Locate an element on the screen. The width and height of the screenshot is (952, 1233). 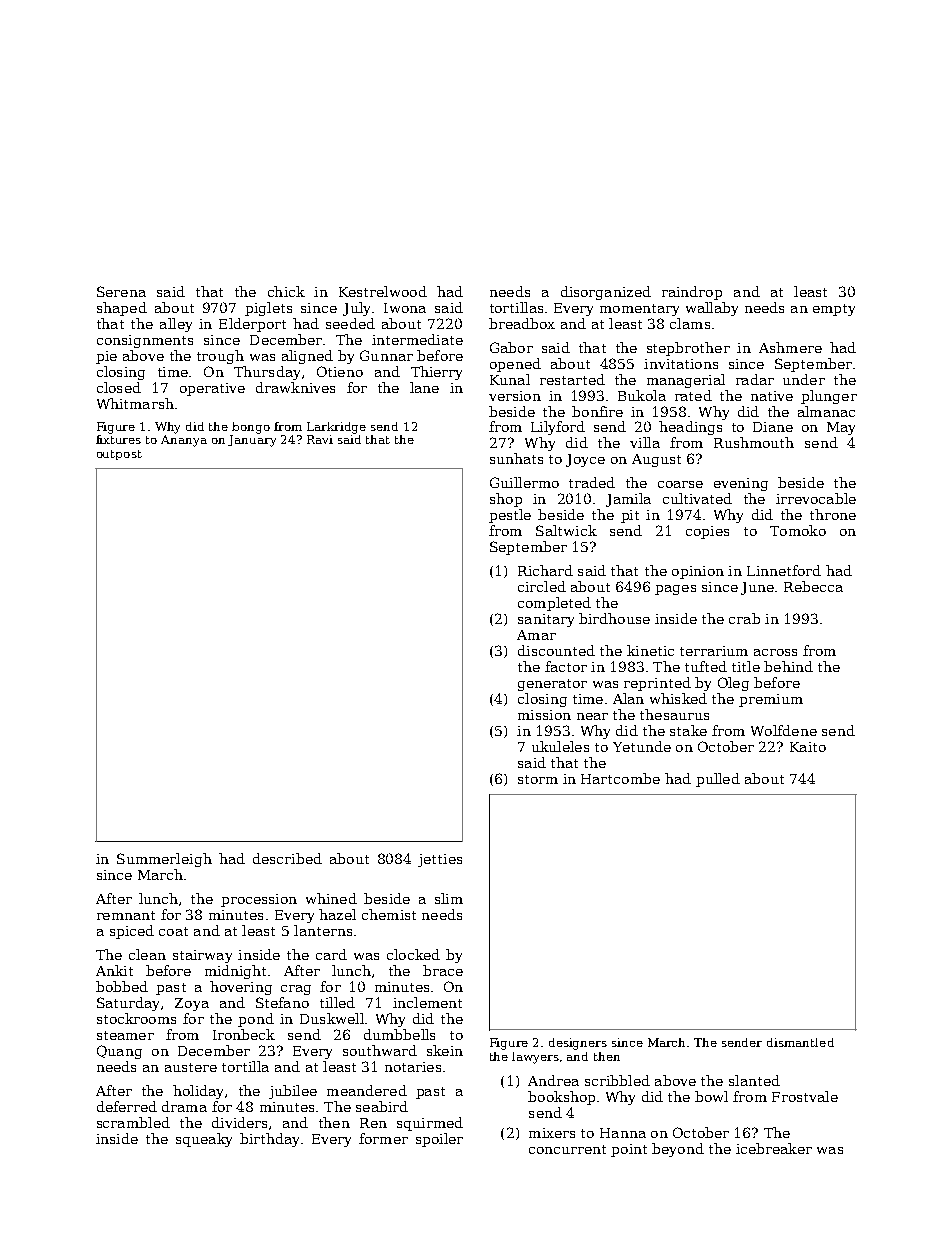
Ravi is located at coordinates (320, 439).
